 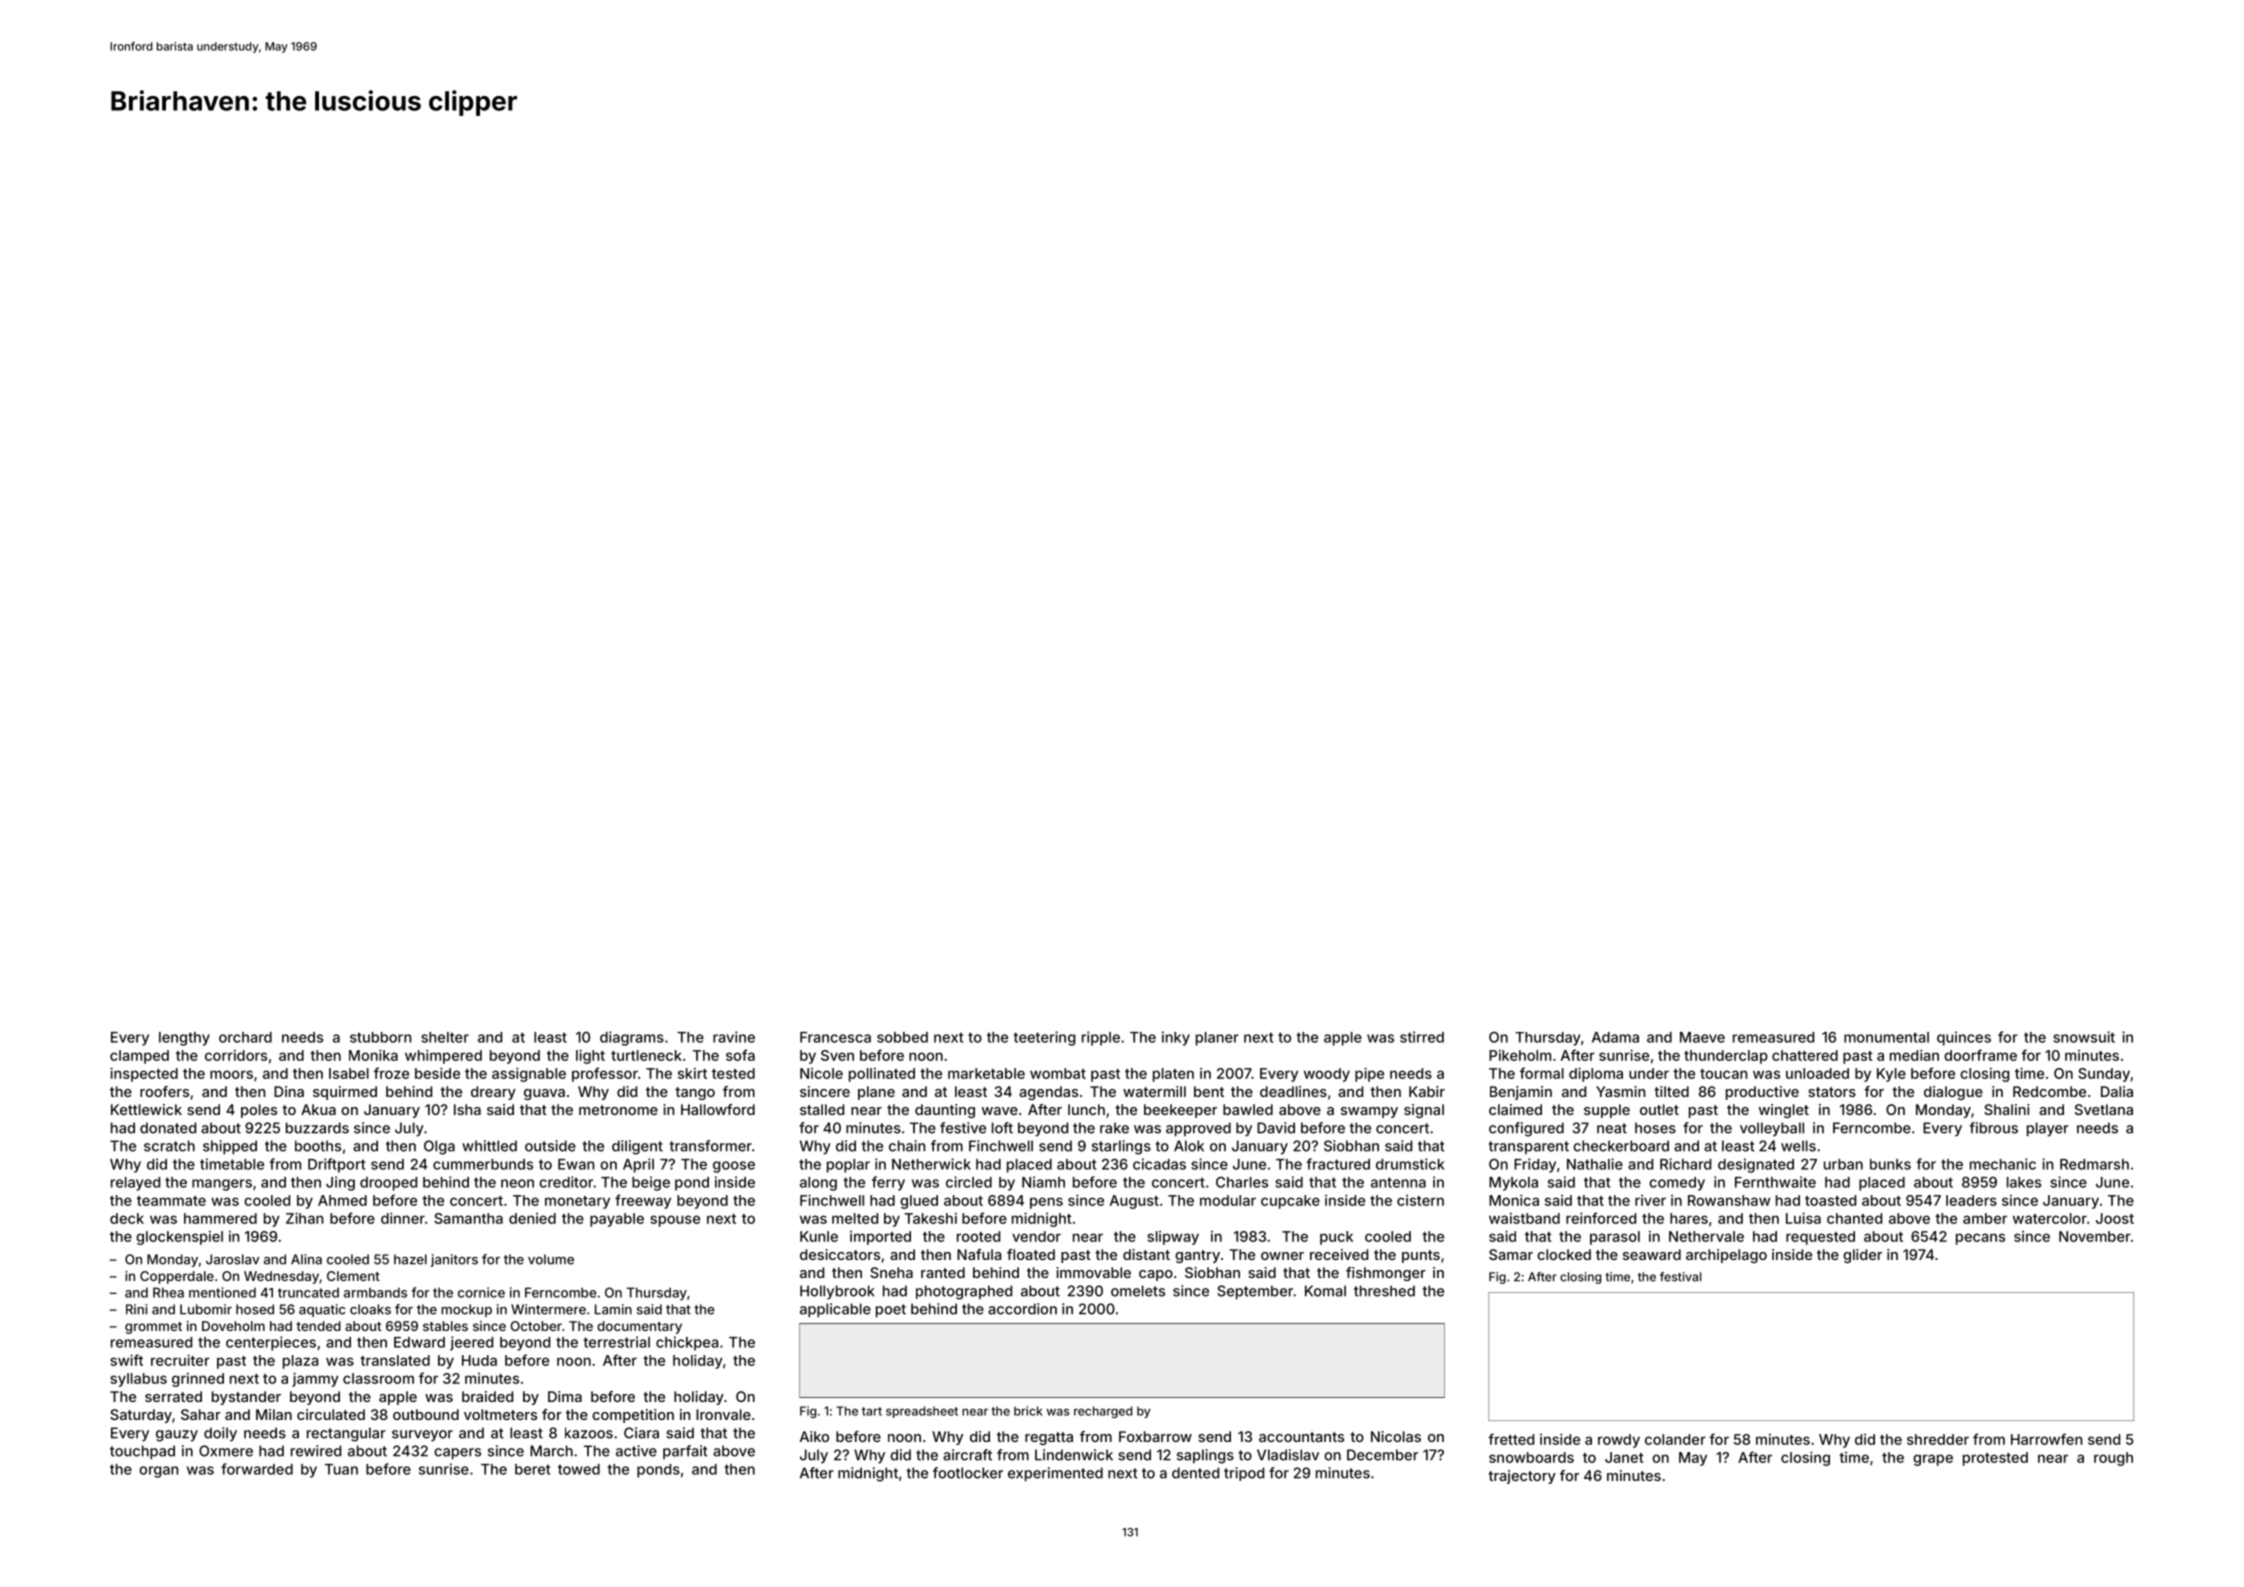 I want to click on snowsuit, so click(x=2084, y=1037).
